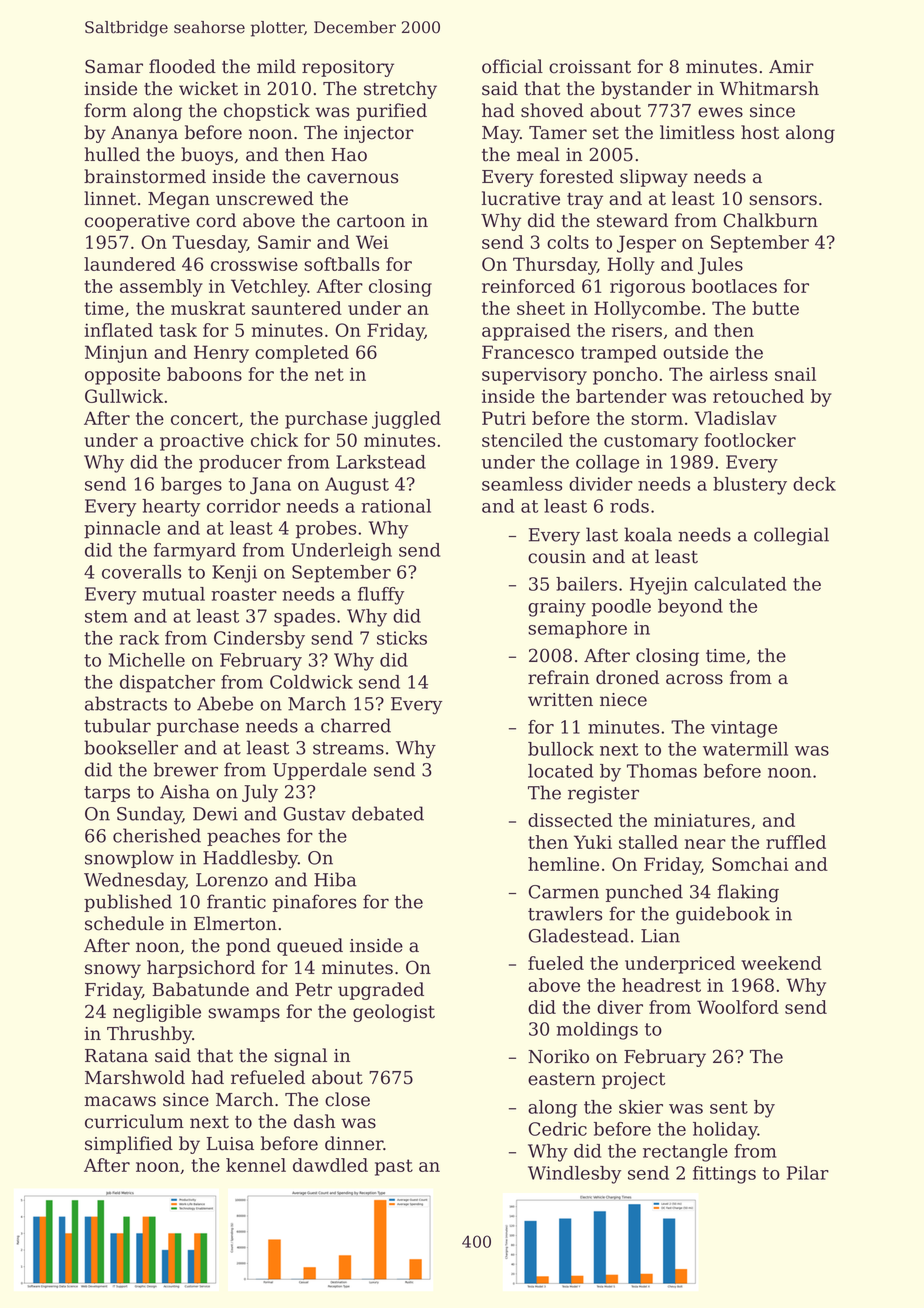  What do you see at coordinates (254, 264) in the screenshot?
I see `crosswise` at bounding box center [254, 264].
